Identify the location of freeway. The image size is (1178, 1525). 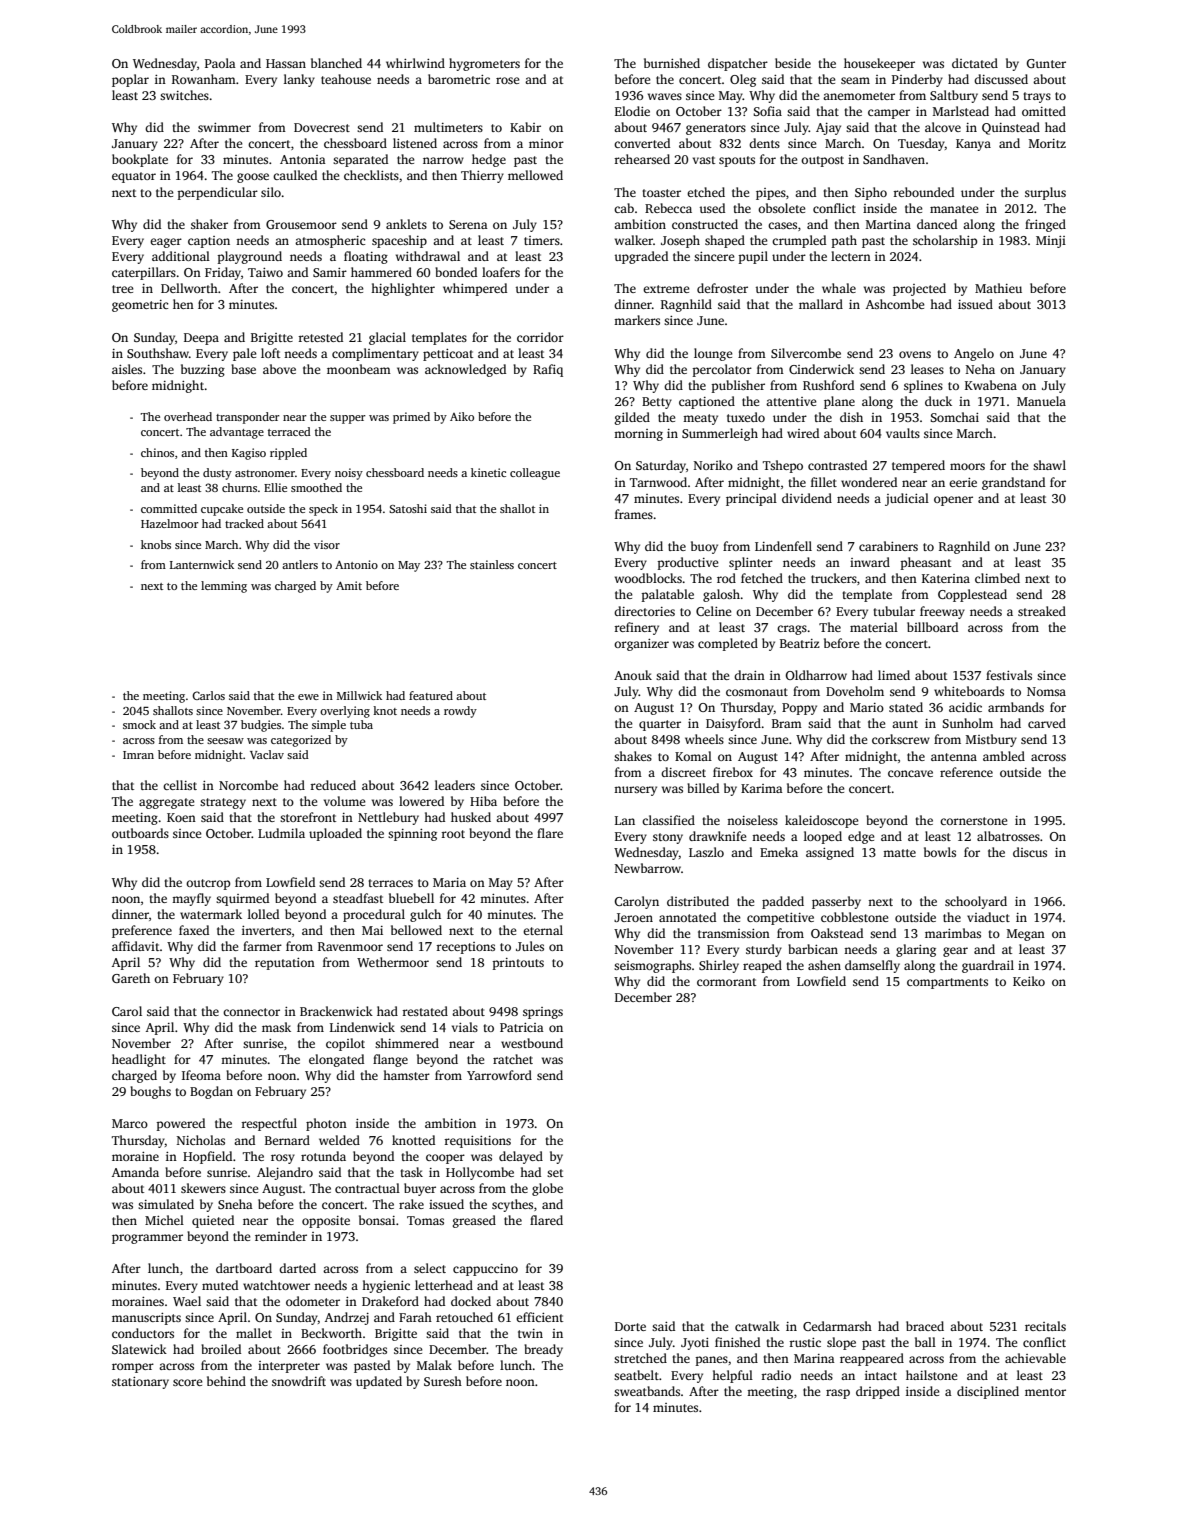
(942, 612).
